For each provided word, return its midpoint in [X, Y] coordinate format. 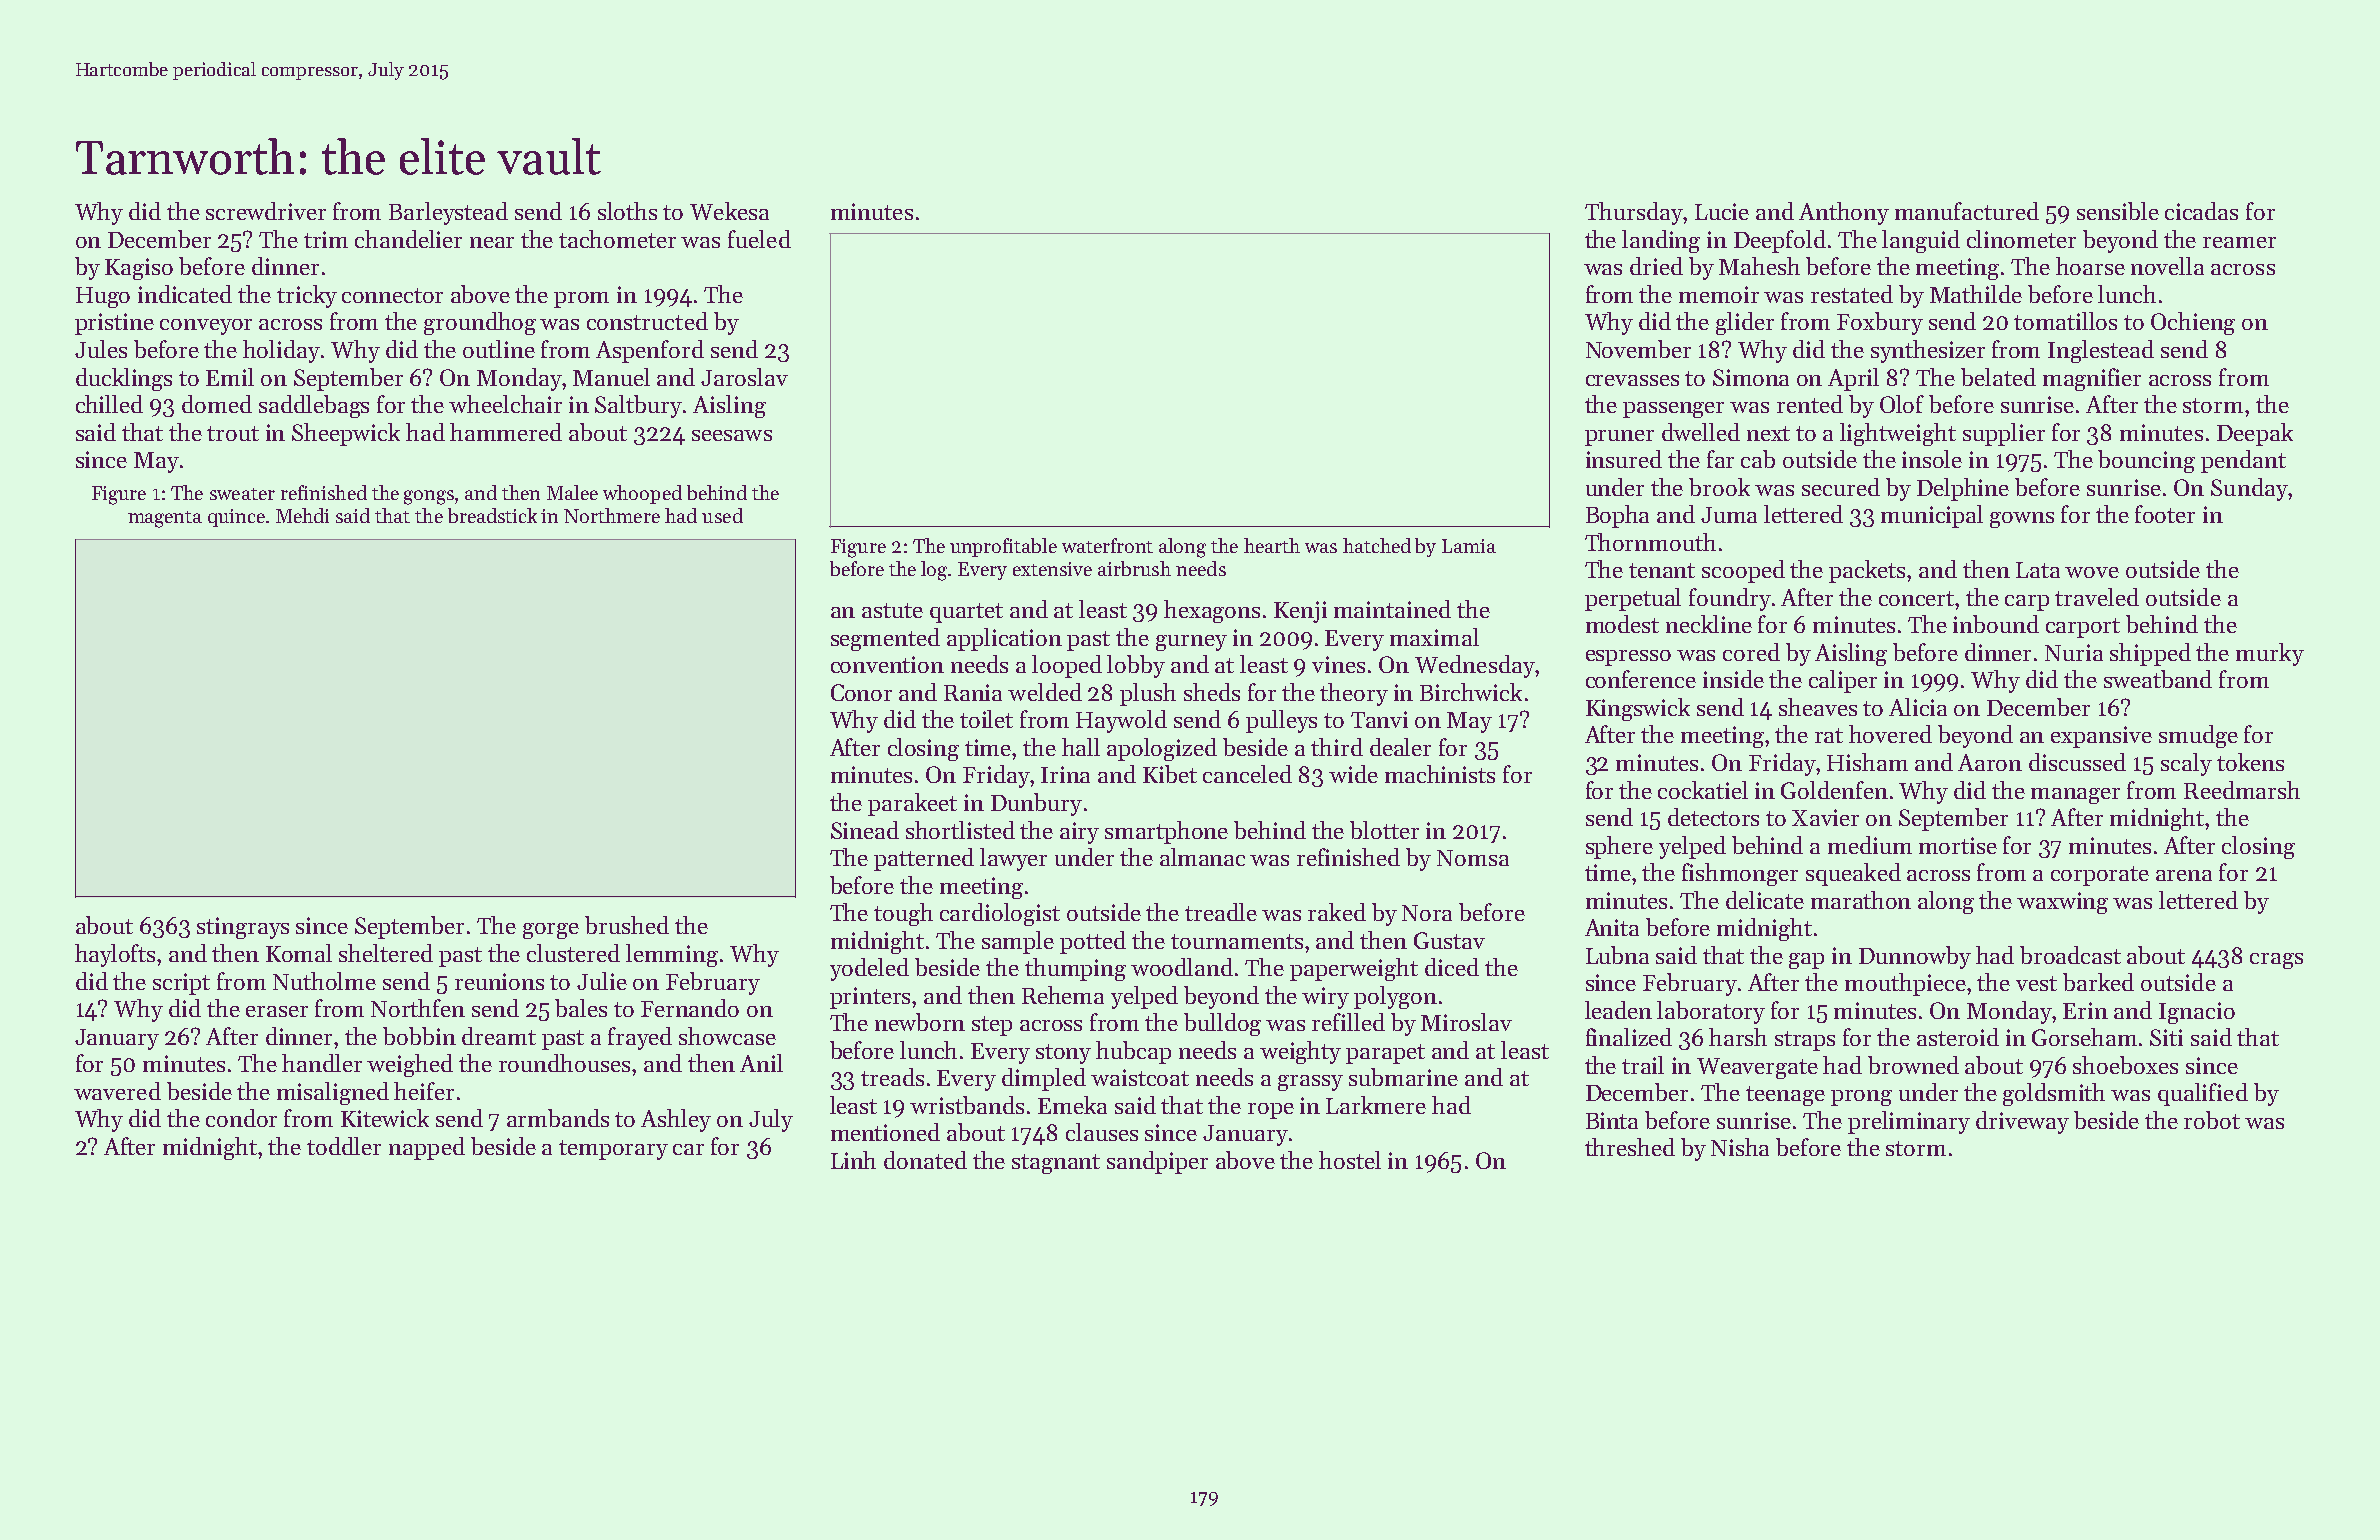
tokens [2250, 762]
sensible [2118, 211]
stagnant [1056, 1164]
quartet [966, 613]
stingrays [243, 928]
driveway [2022, 1122]
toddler [344, 1146]
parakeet [912, 804]
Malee [572, 492]
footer [2165, 514]
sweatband [2158, 679]
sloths [627, 211]
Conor [861, 692]
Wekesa [729, 211]
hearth [1272, 545]
